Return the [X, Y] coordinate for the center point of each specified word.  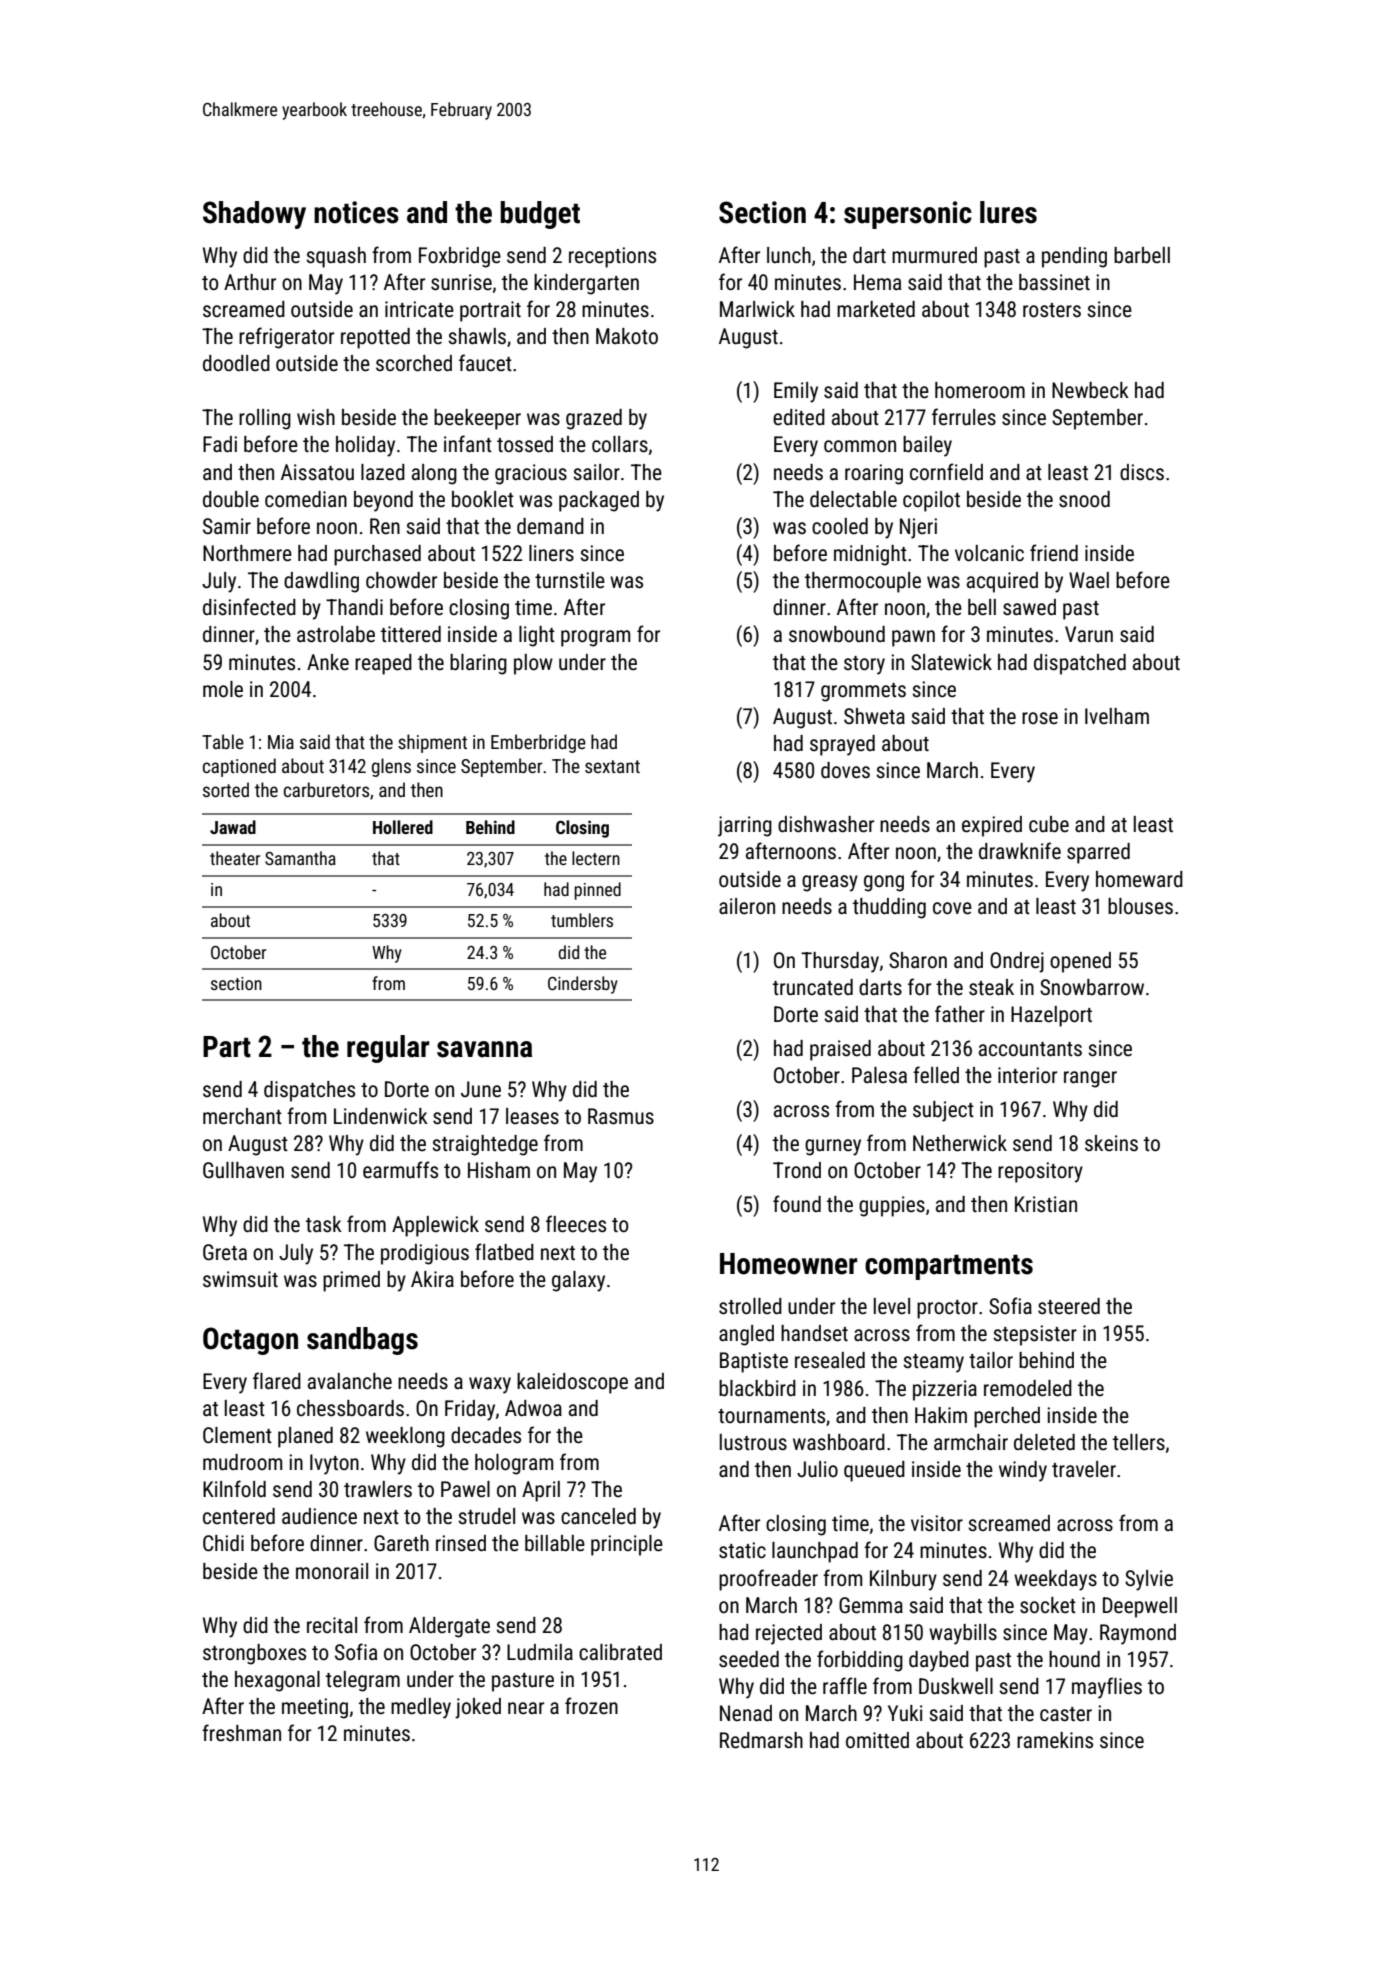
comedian [306, 499]
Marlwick [757, 309]
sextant [612, 766]
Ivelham [1117, 716]
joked [478, 1708]
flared [277, 1381]
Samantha [300, 858]
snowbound [837, 634]
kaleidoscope [572, 1383]
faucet [485, 362]
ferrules [964, 417]
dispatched [1080, 664]
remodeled [1028, 1388]
